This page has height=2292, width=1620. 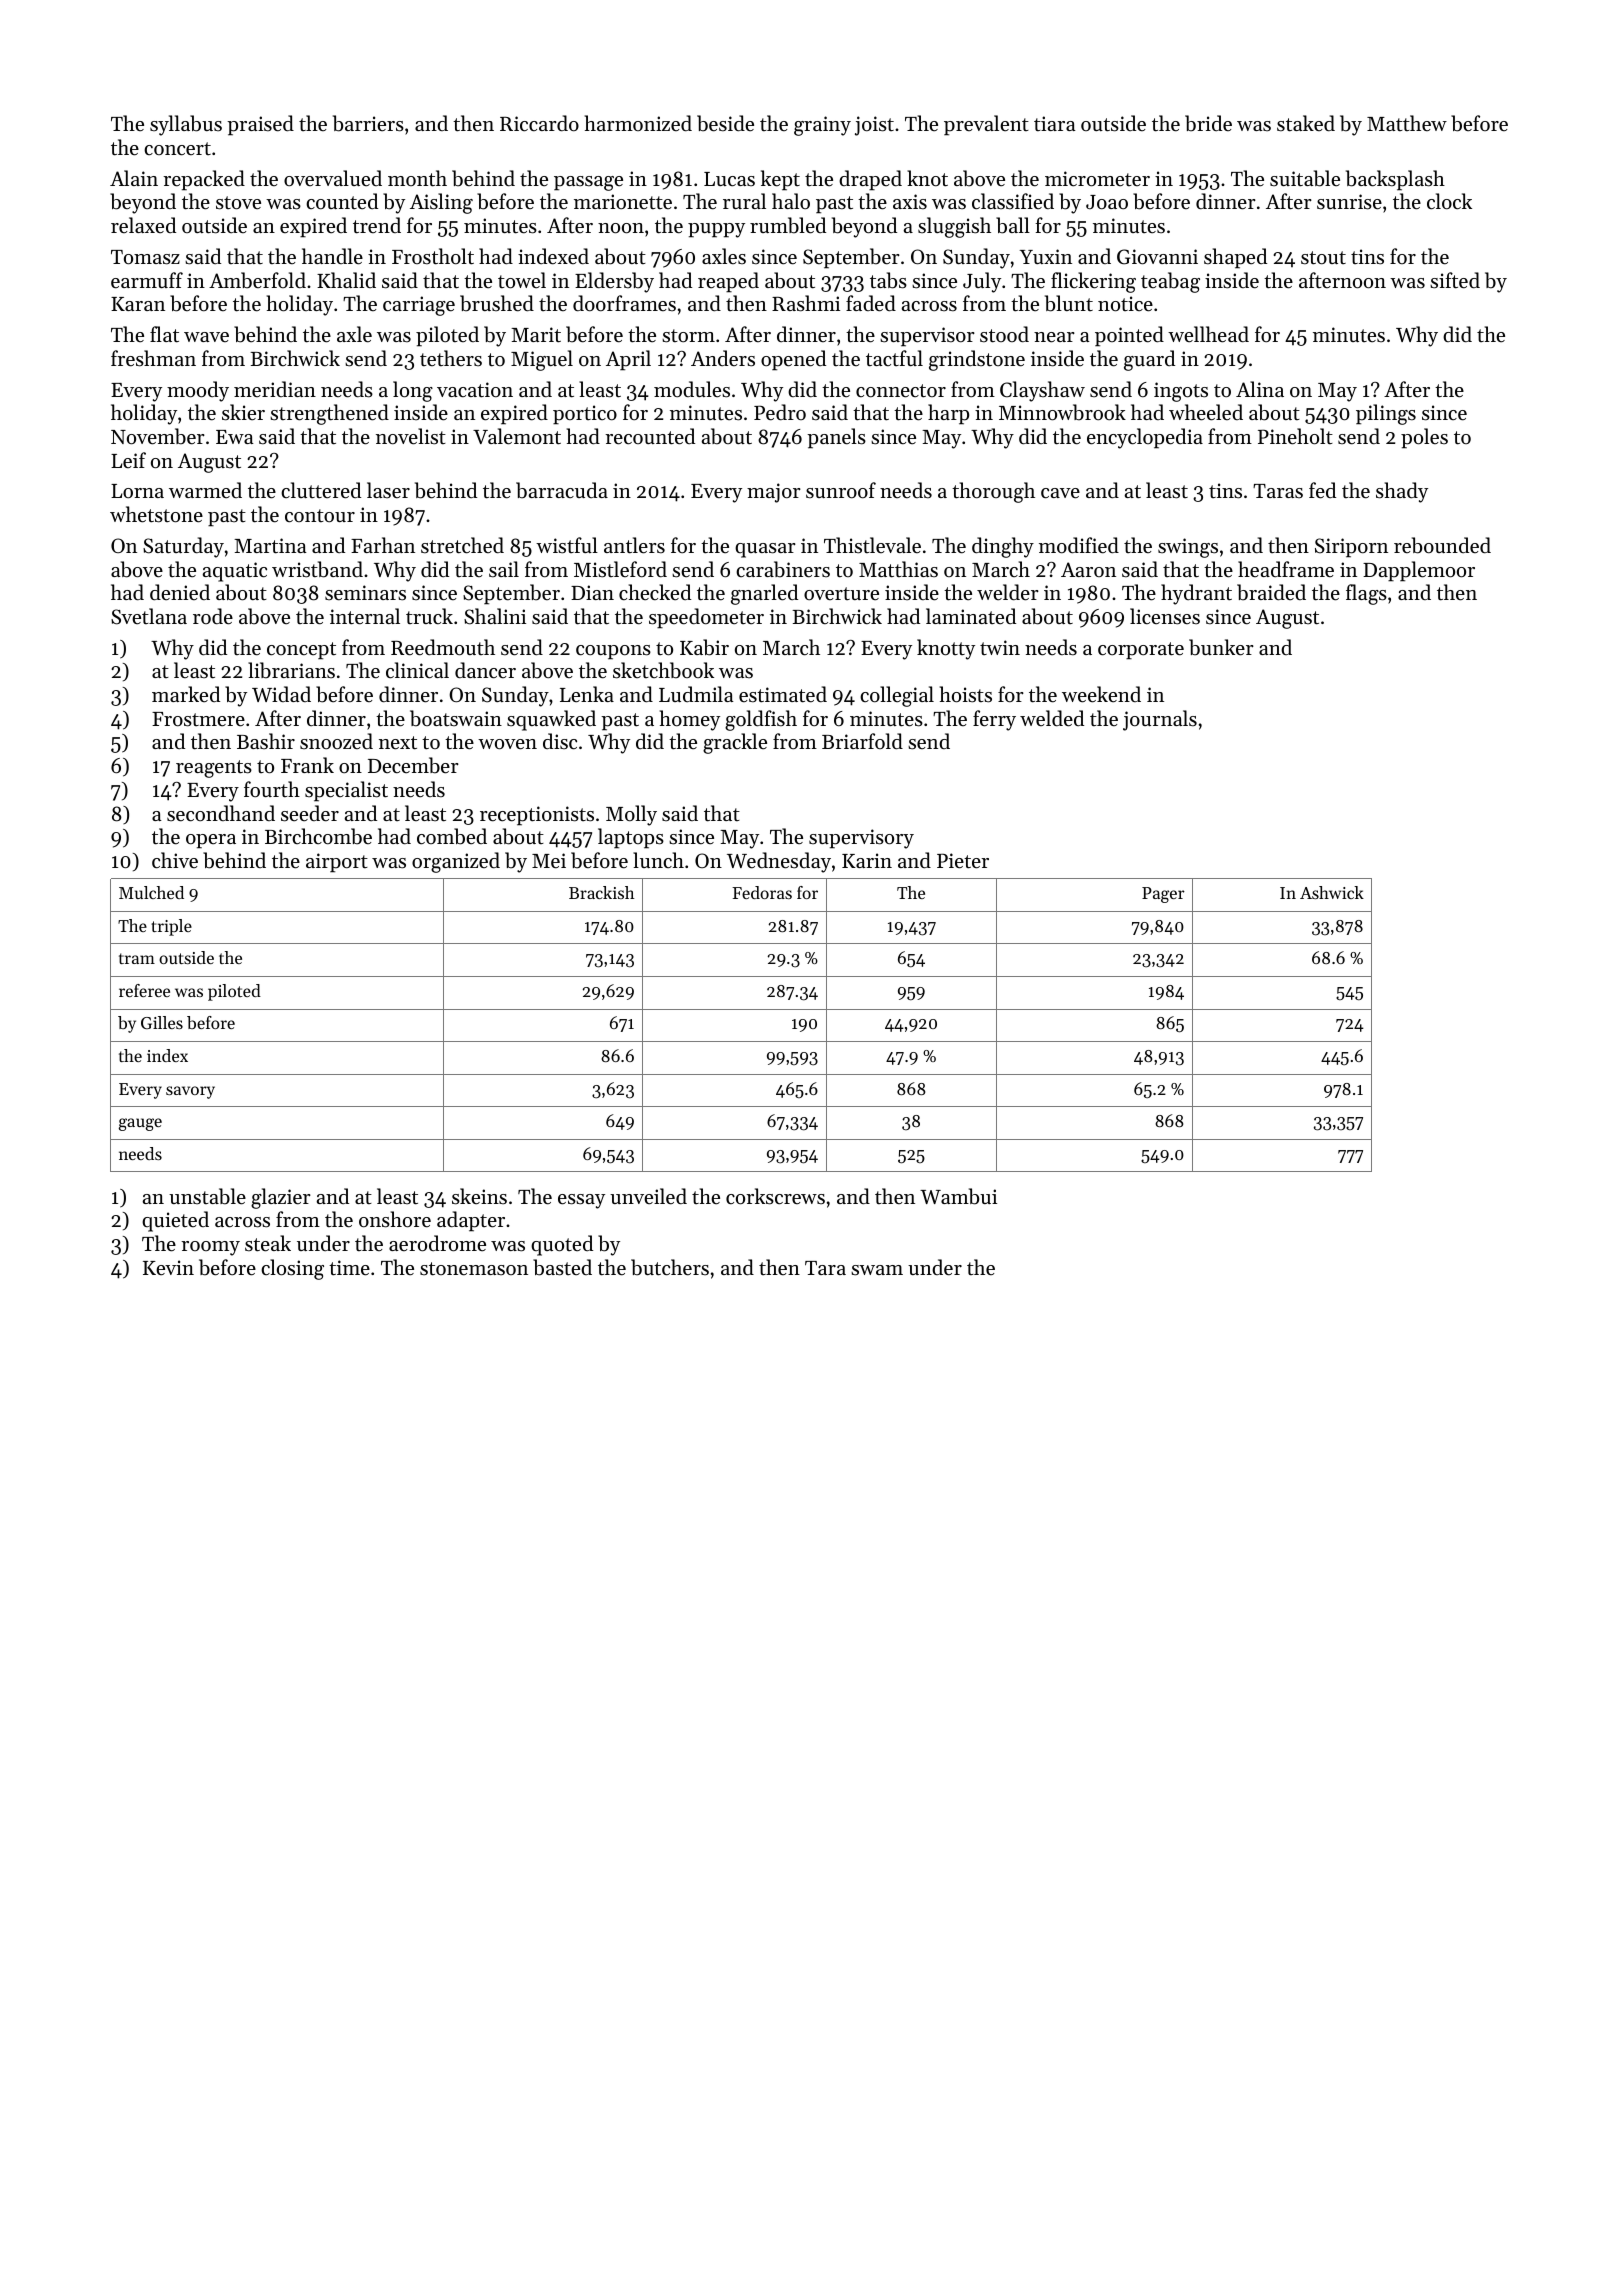 I want to click on truck, so click(x=429, y=616).
